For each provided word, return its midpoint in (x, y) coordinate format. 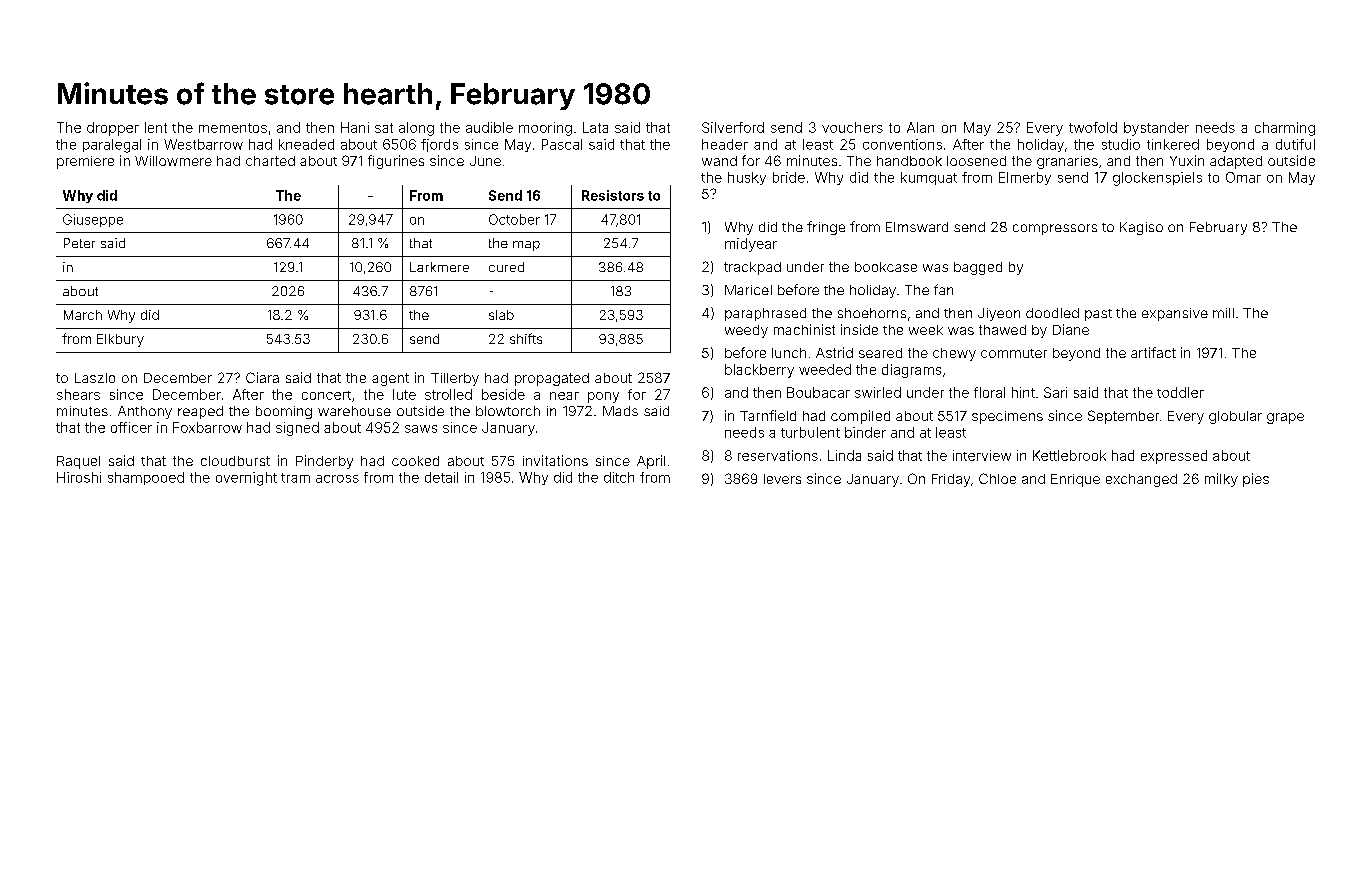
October (514, 219)
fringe (826, 228)
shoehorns (872, 313)
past (1098, 315)
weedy (746, 331)
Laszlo (95, 378)
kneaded (306, 144)
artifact (1153, 352)
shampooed (146, 478)
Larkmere (439, 267)
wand (719, 161)
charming (1285, 129)
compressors (1055, 229)
